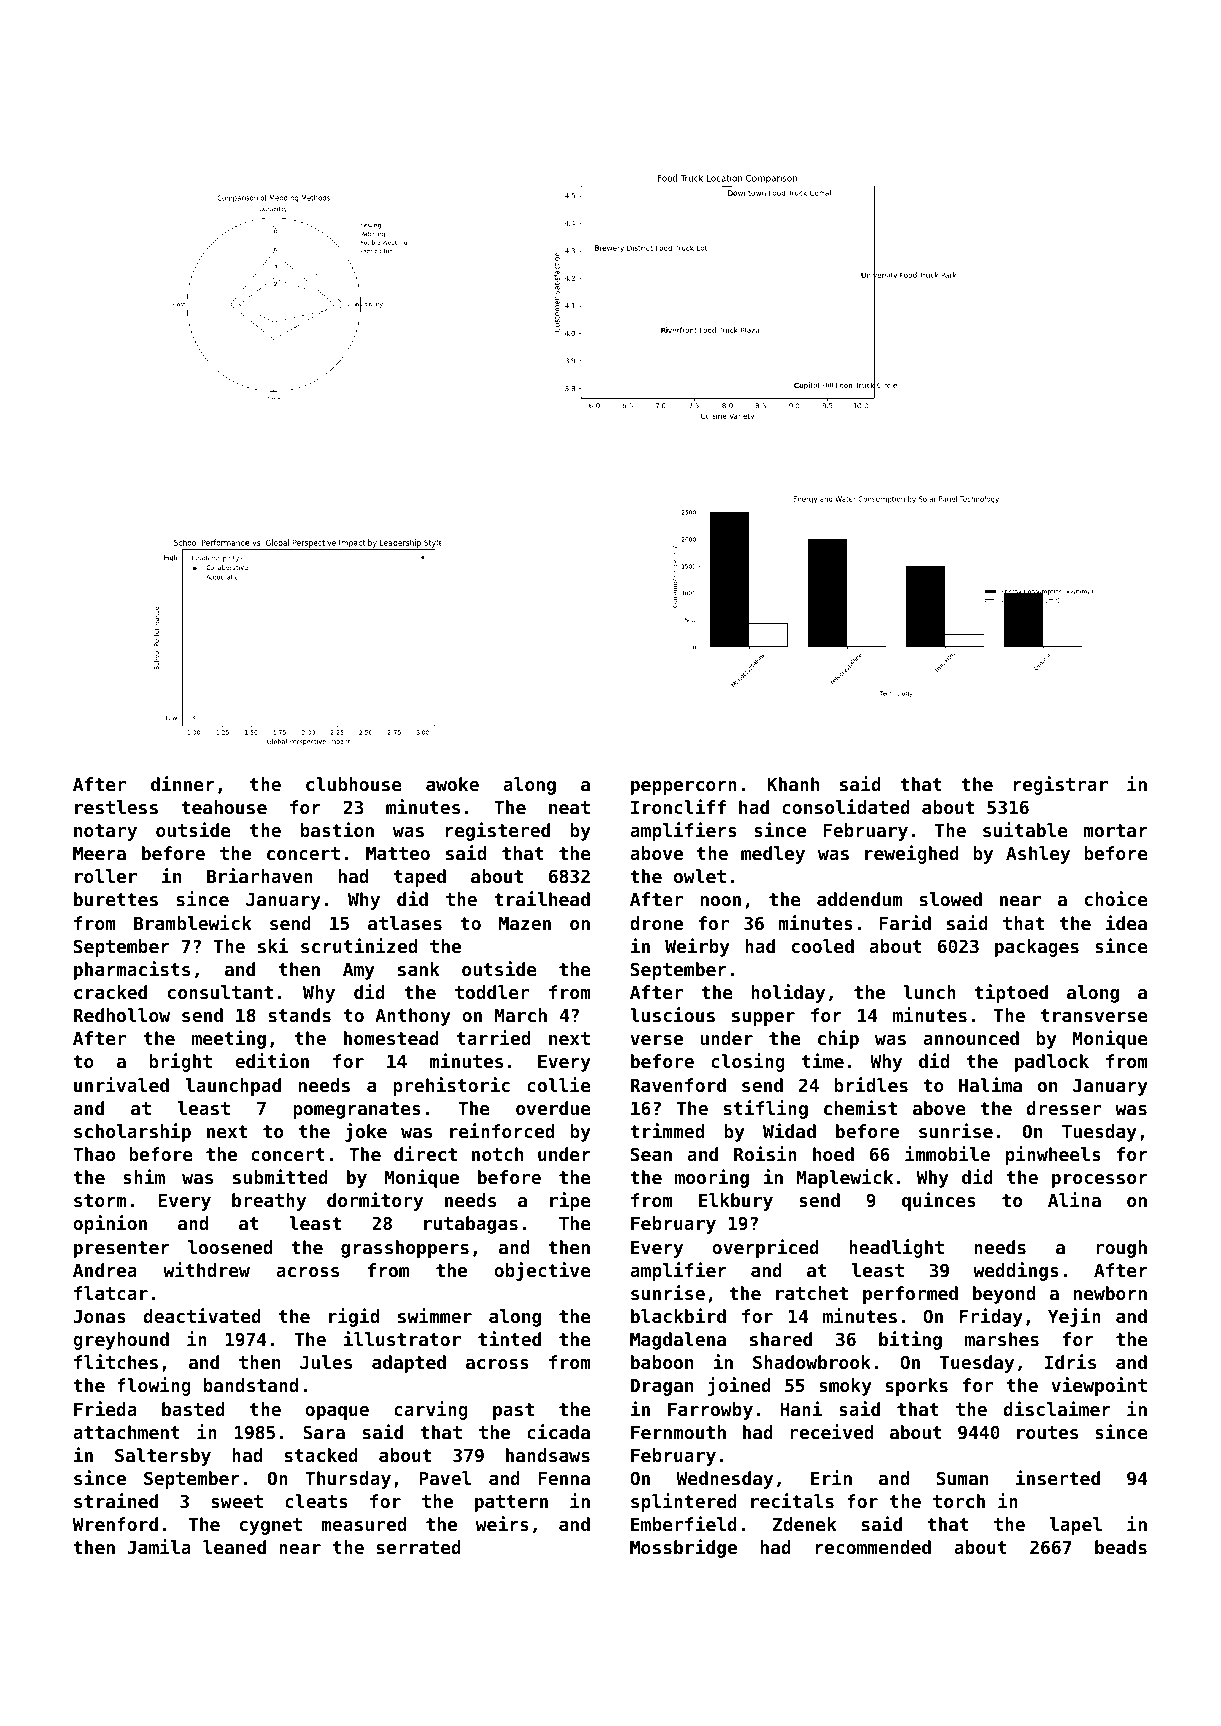  What do you see at coordinates (1061, 785) in the page?
I see `registrar` at bounding box center [1061, 785].
